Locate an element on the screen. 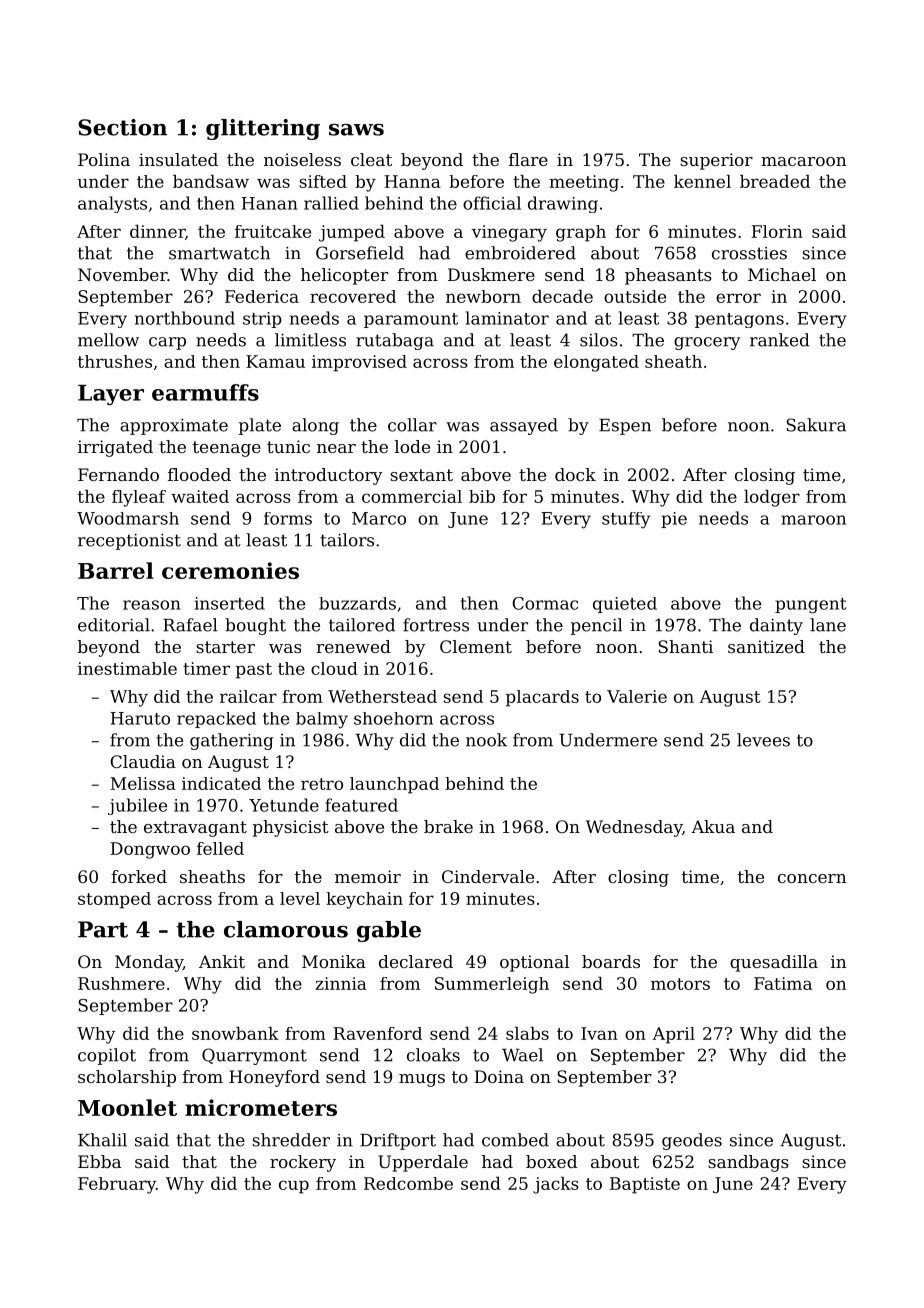  November is located at coordinates (122, 274).
